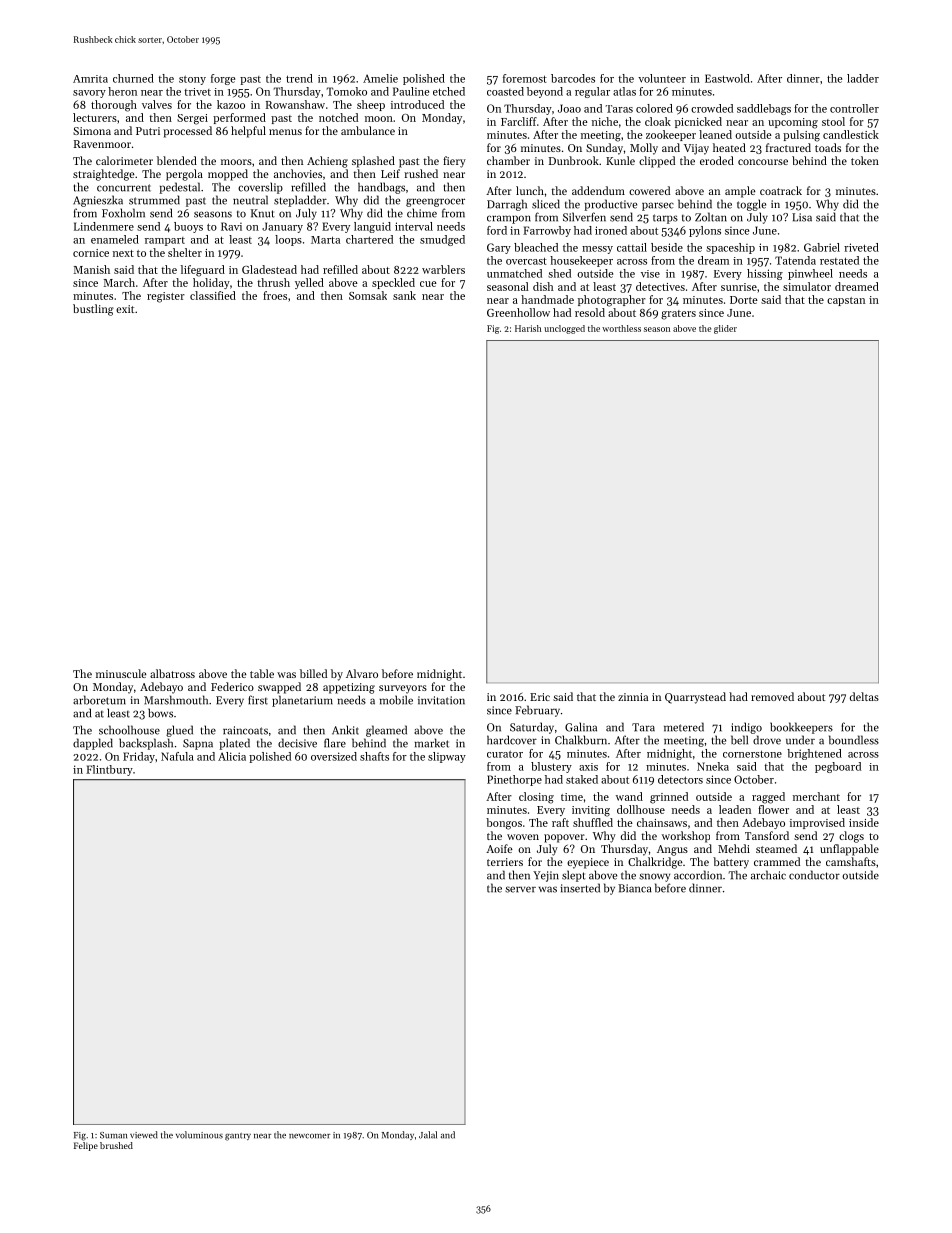 Image resolution: width=952 pixels, height=1233 pixels. What do you see at coordinates (528, 328) in the screenshot?
I see `Harish` at bounding box center [528, 328].
